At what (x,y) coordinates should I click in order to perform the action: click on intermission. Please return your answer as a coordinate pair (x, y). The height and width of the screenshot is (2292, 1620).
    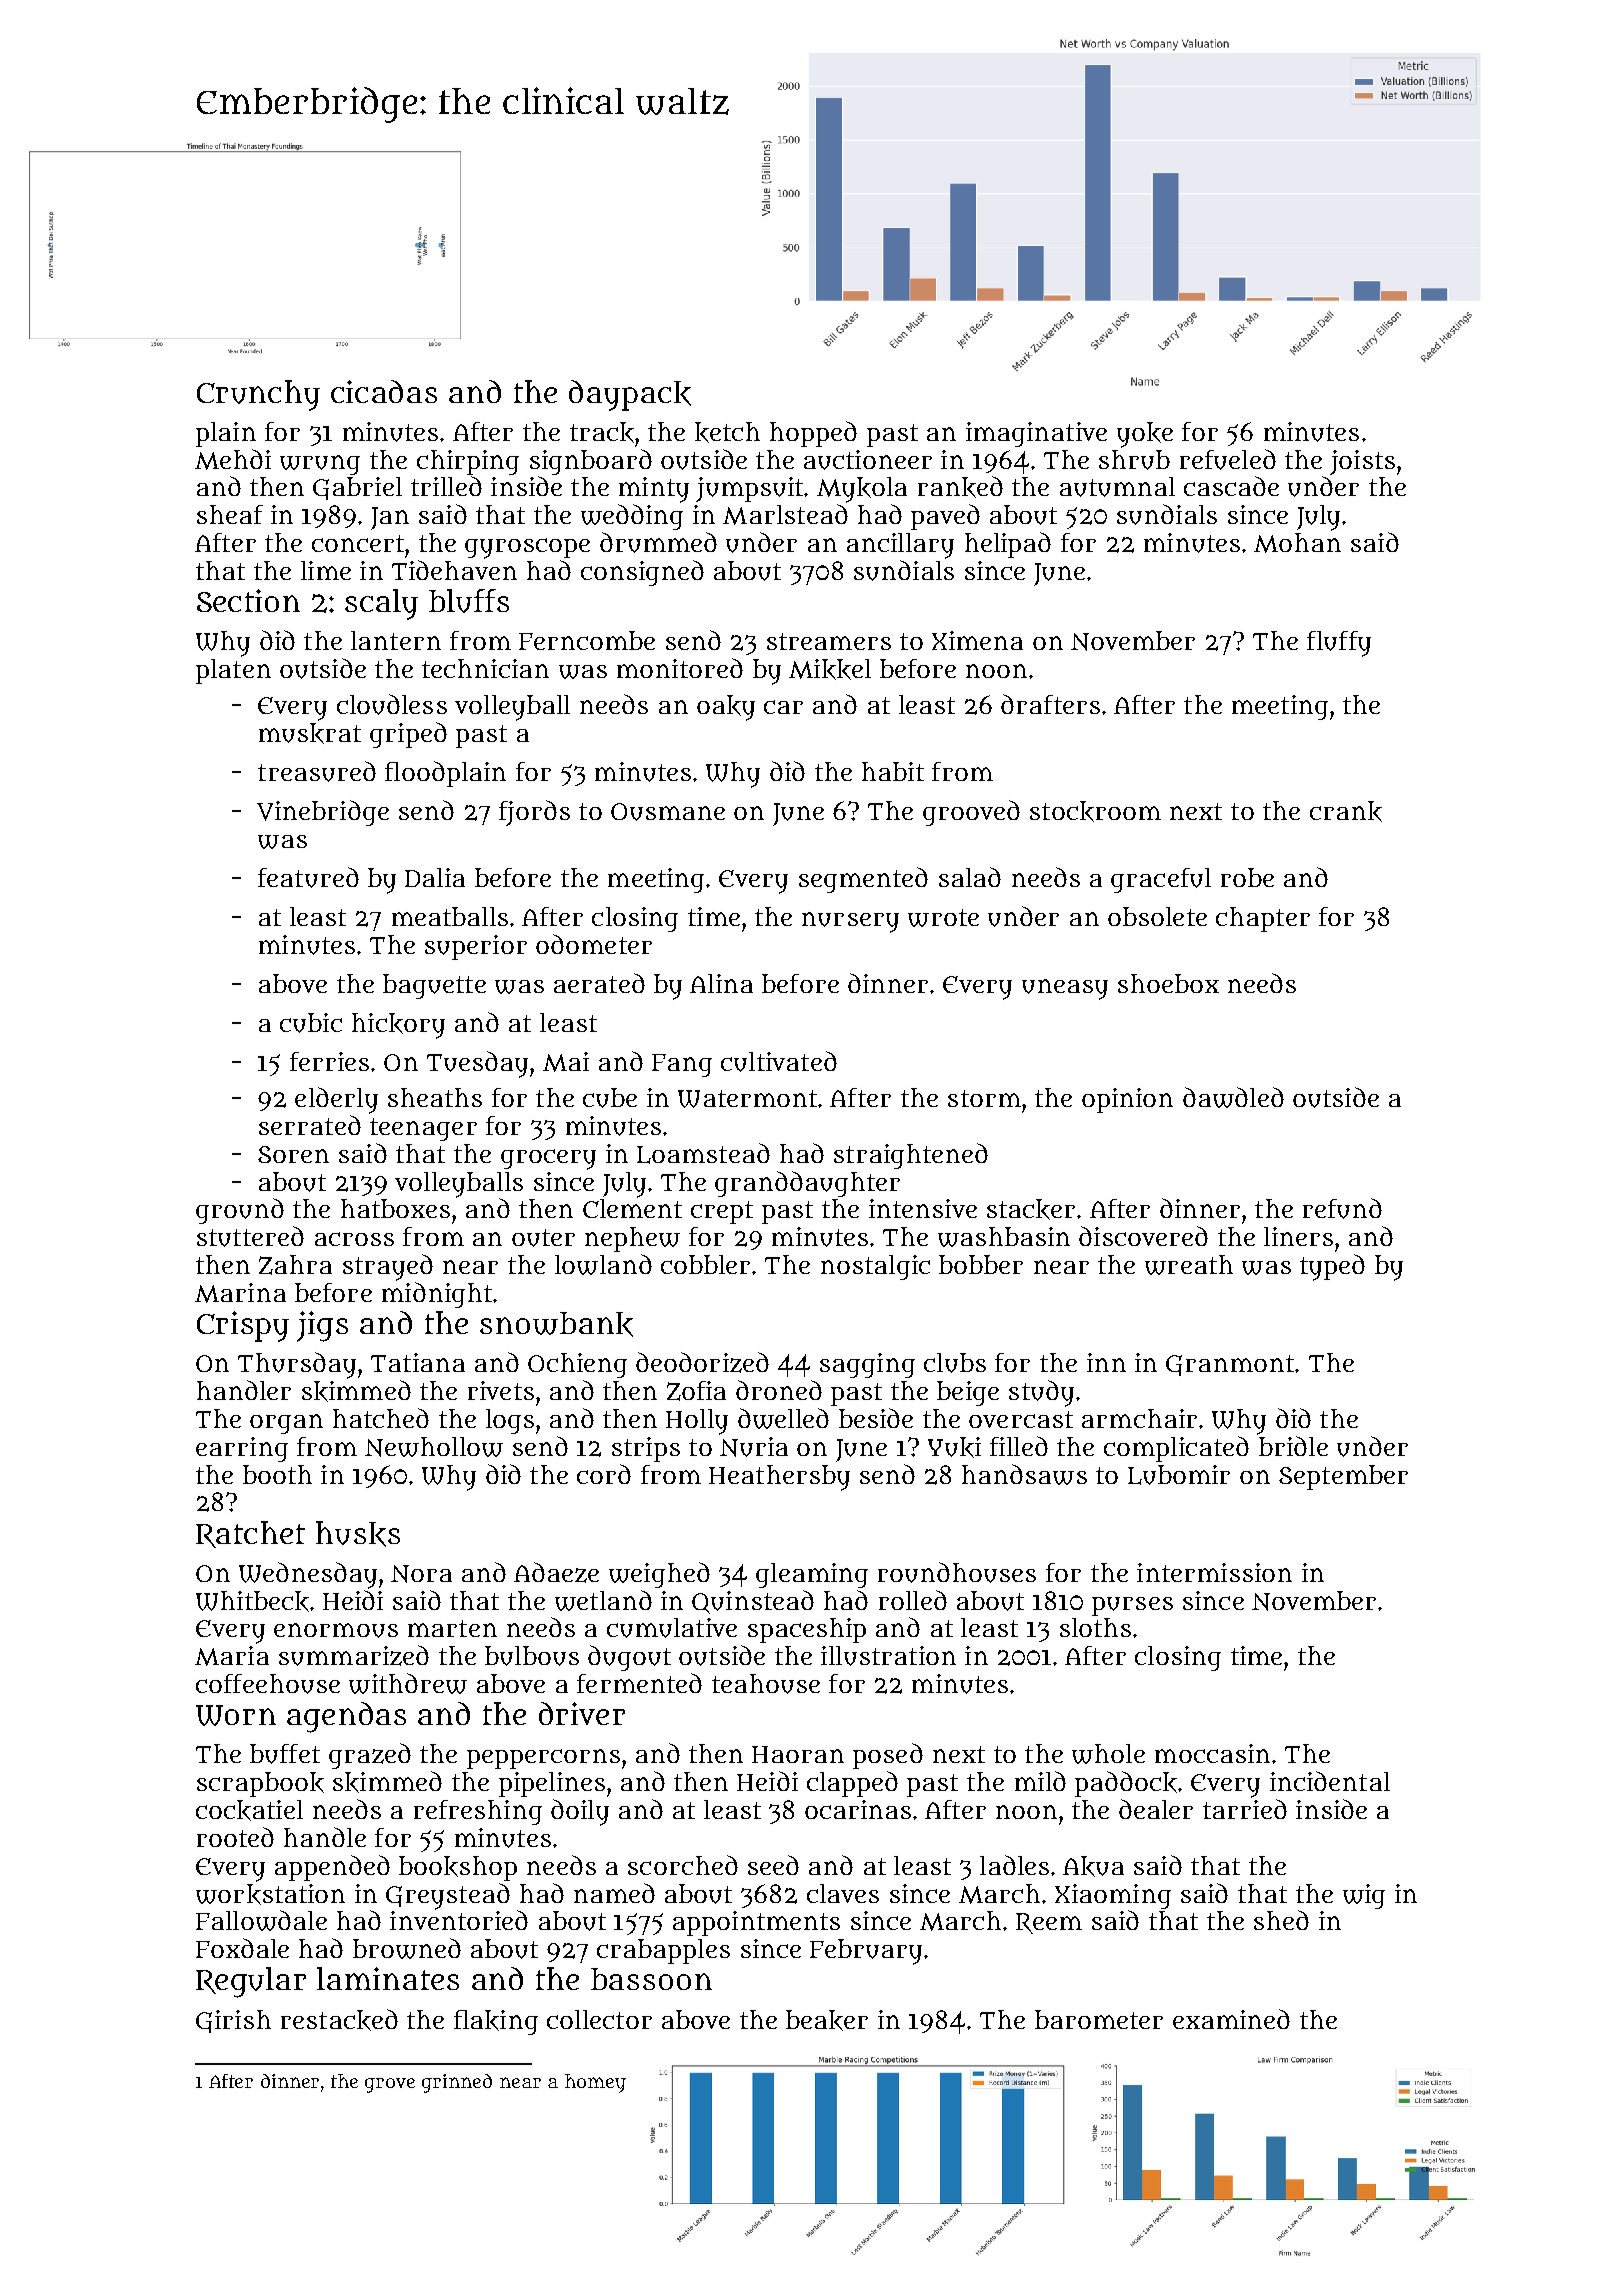
    Looking at the image, I should click on (1214, 1572).
